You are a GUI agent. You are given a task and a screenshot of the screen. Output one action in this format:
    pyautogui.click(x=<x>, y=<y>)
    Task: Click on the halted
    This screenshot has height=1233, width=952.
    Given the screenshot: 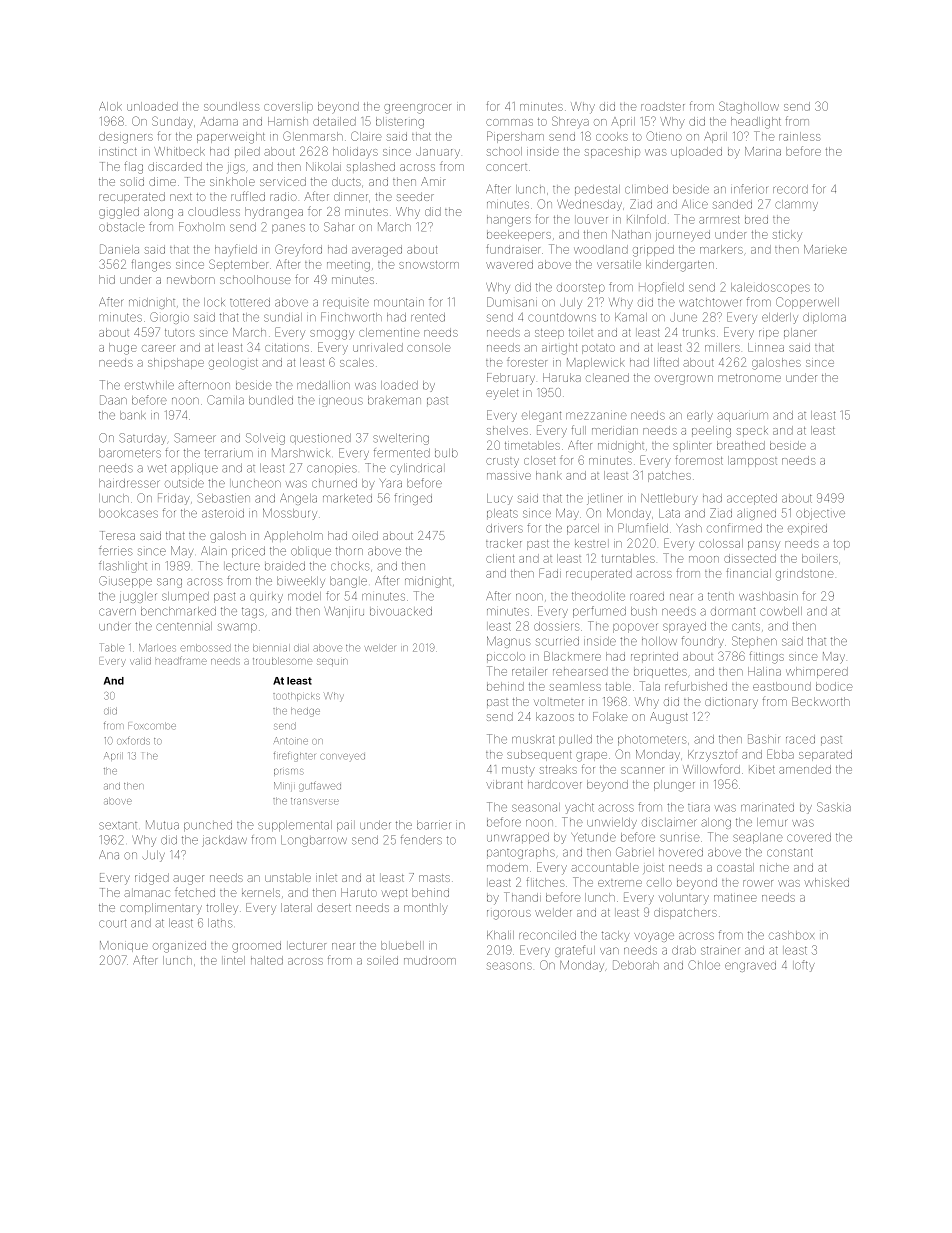 What is the action you would take?
    pyautogui.click(x=267, y=960)
